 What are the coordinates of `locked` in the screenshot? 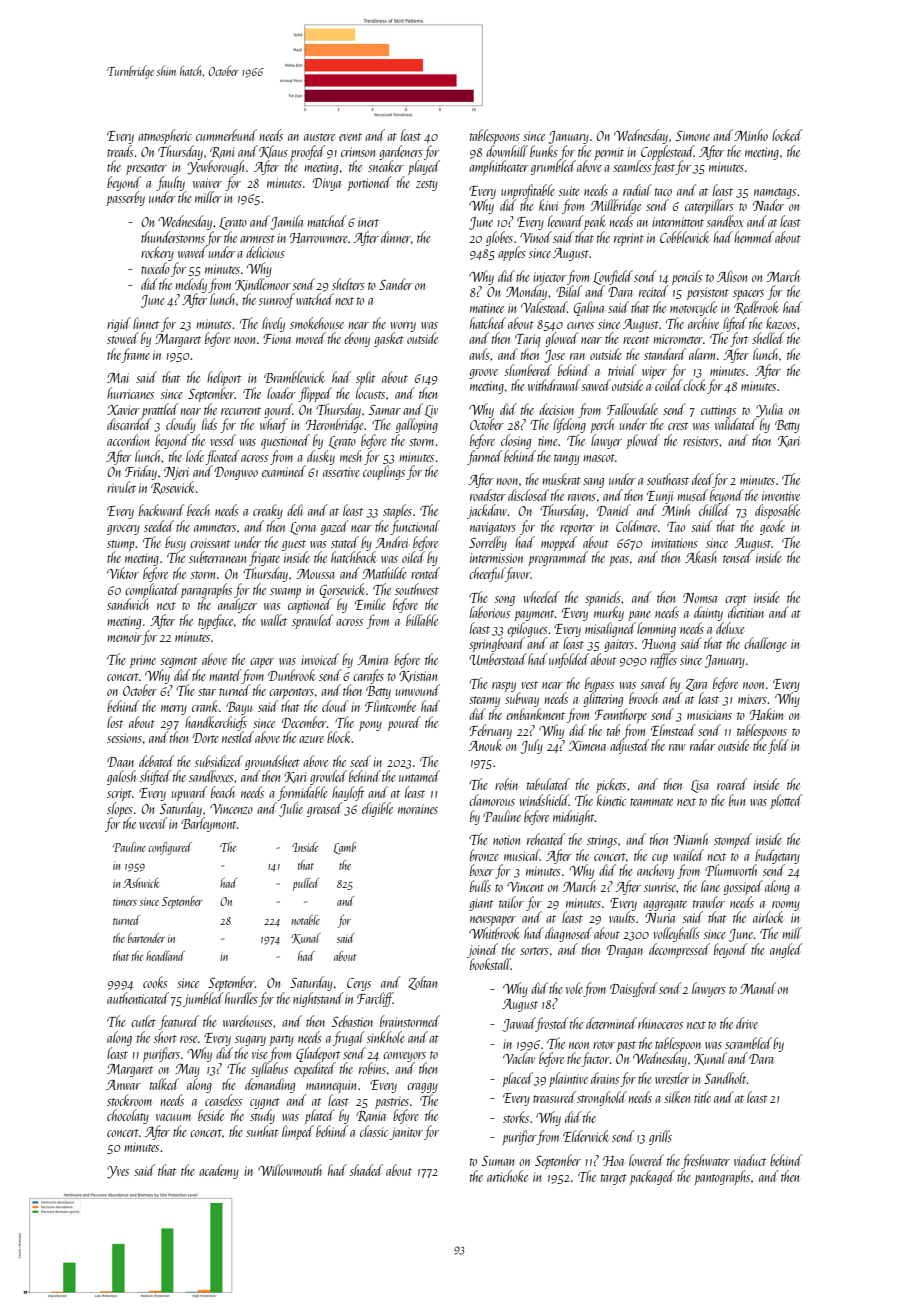 It's located at (787, 135).
